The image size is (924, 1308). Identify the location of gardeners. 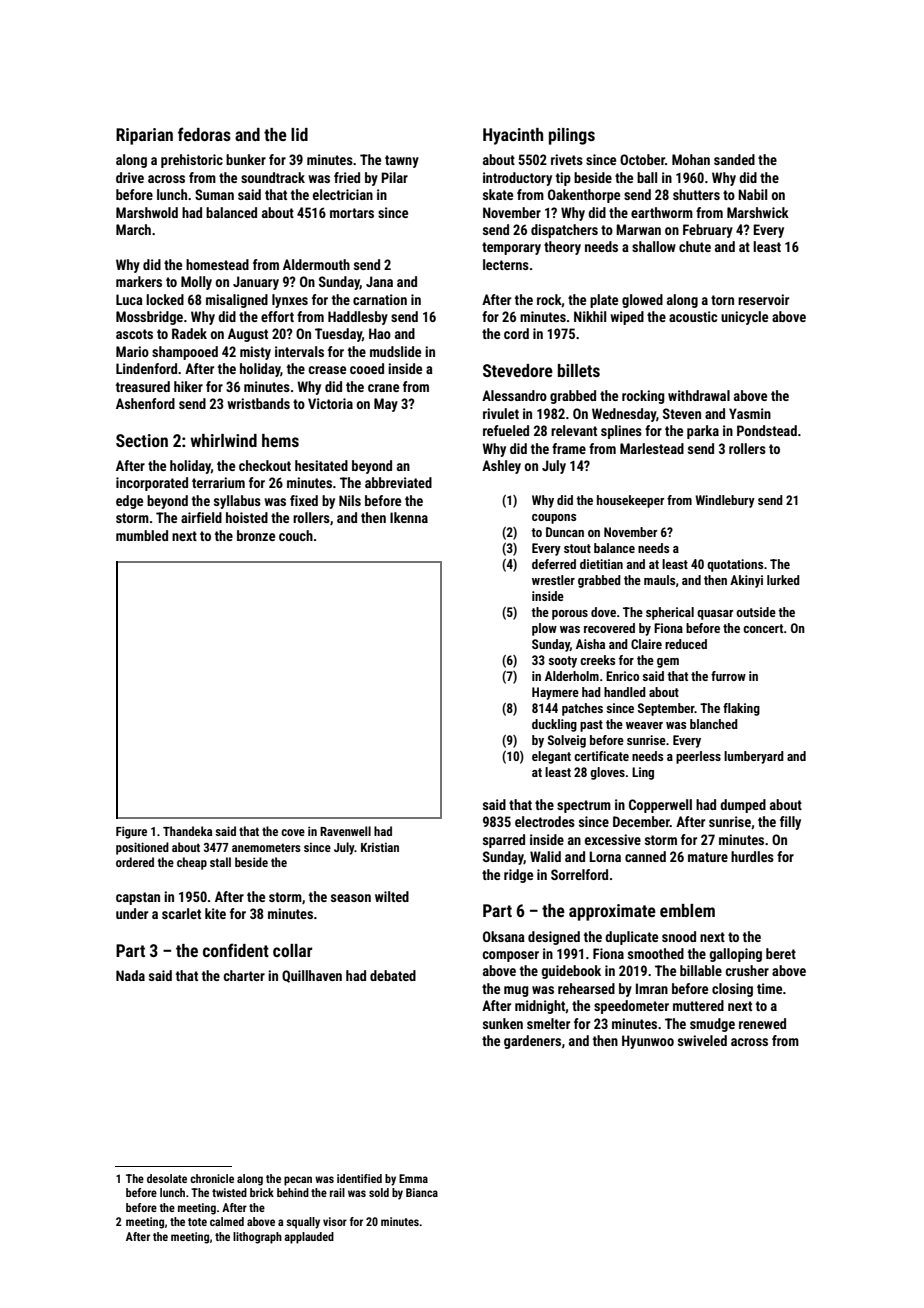
(532, 1042).
